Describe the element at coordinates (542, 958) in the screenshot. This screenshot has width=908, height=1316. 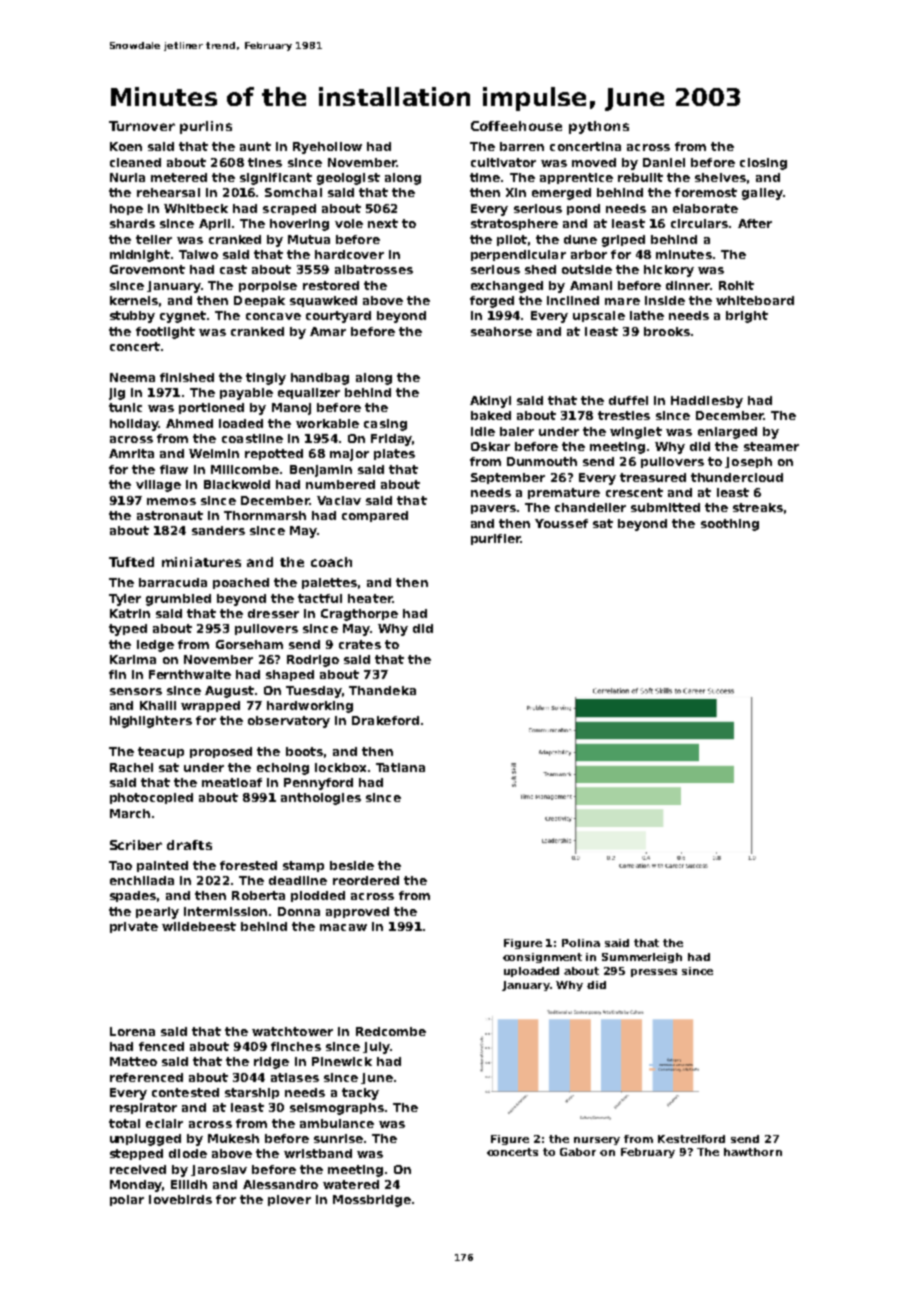
I see `consignment` at that location.
